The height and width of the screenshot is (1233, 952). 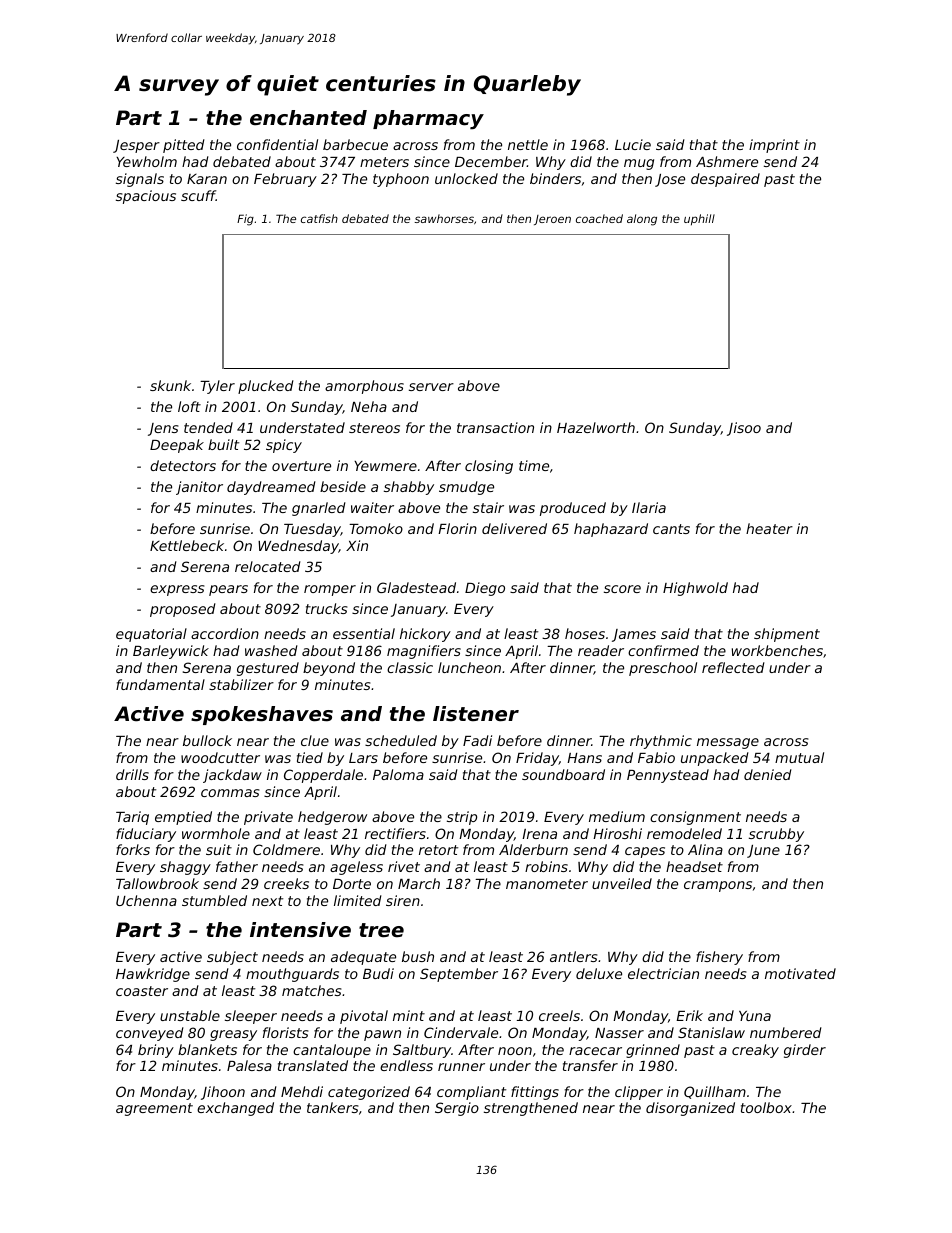 I want to click on Deepak, so click(x=177, y=446).
